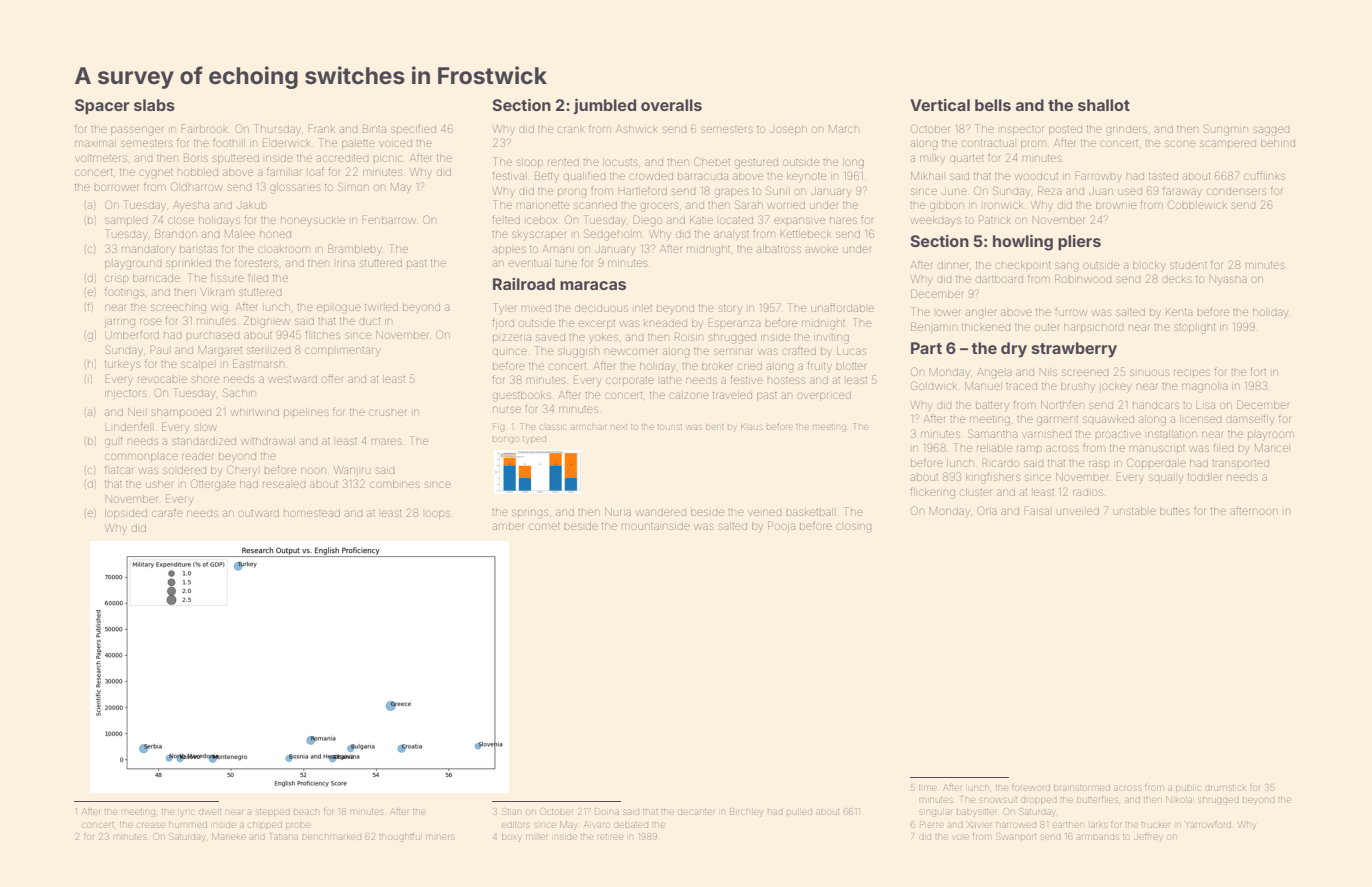  I want to click on Spacer, so click(102, 107).
